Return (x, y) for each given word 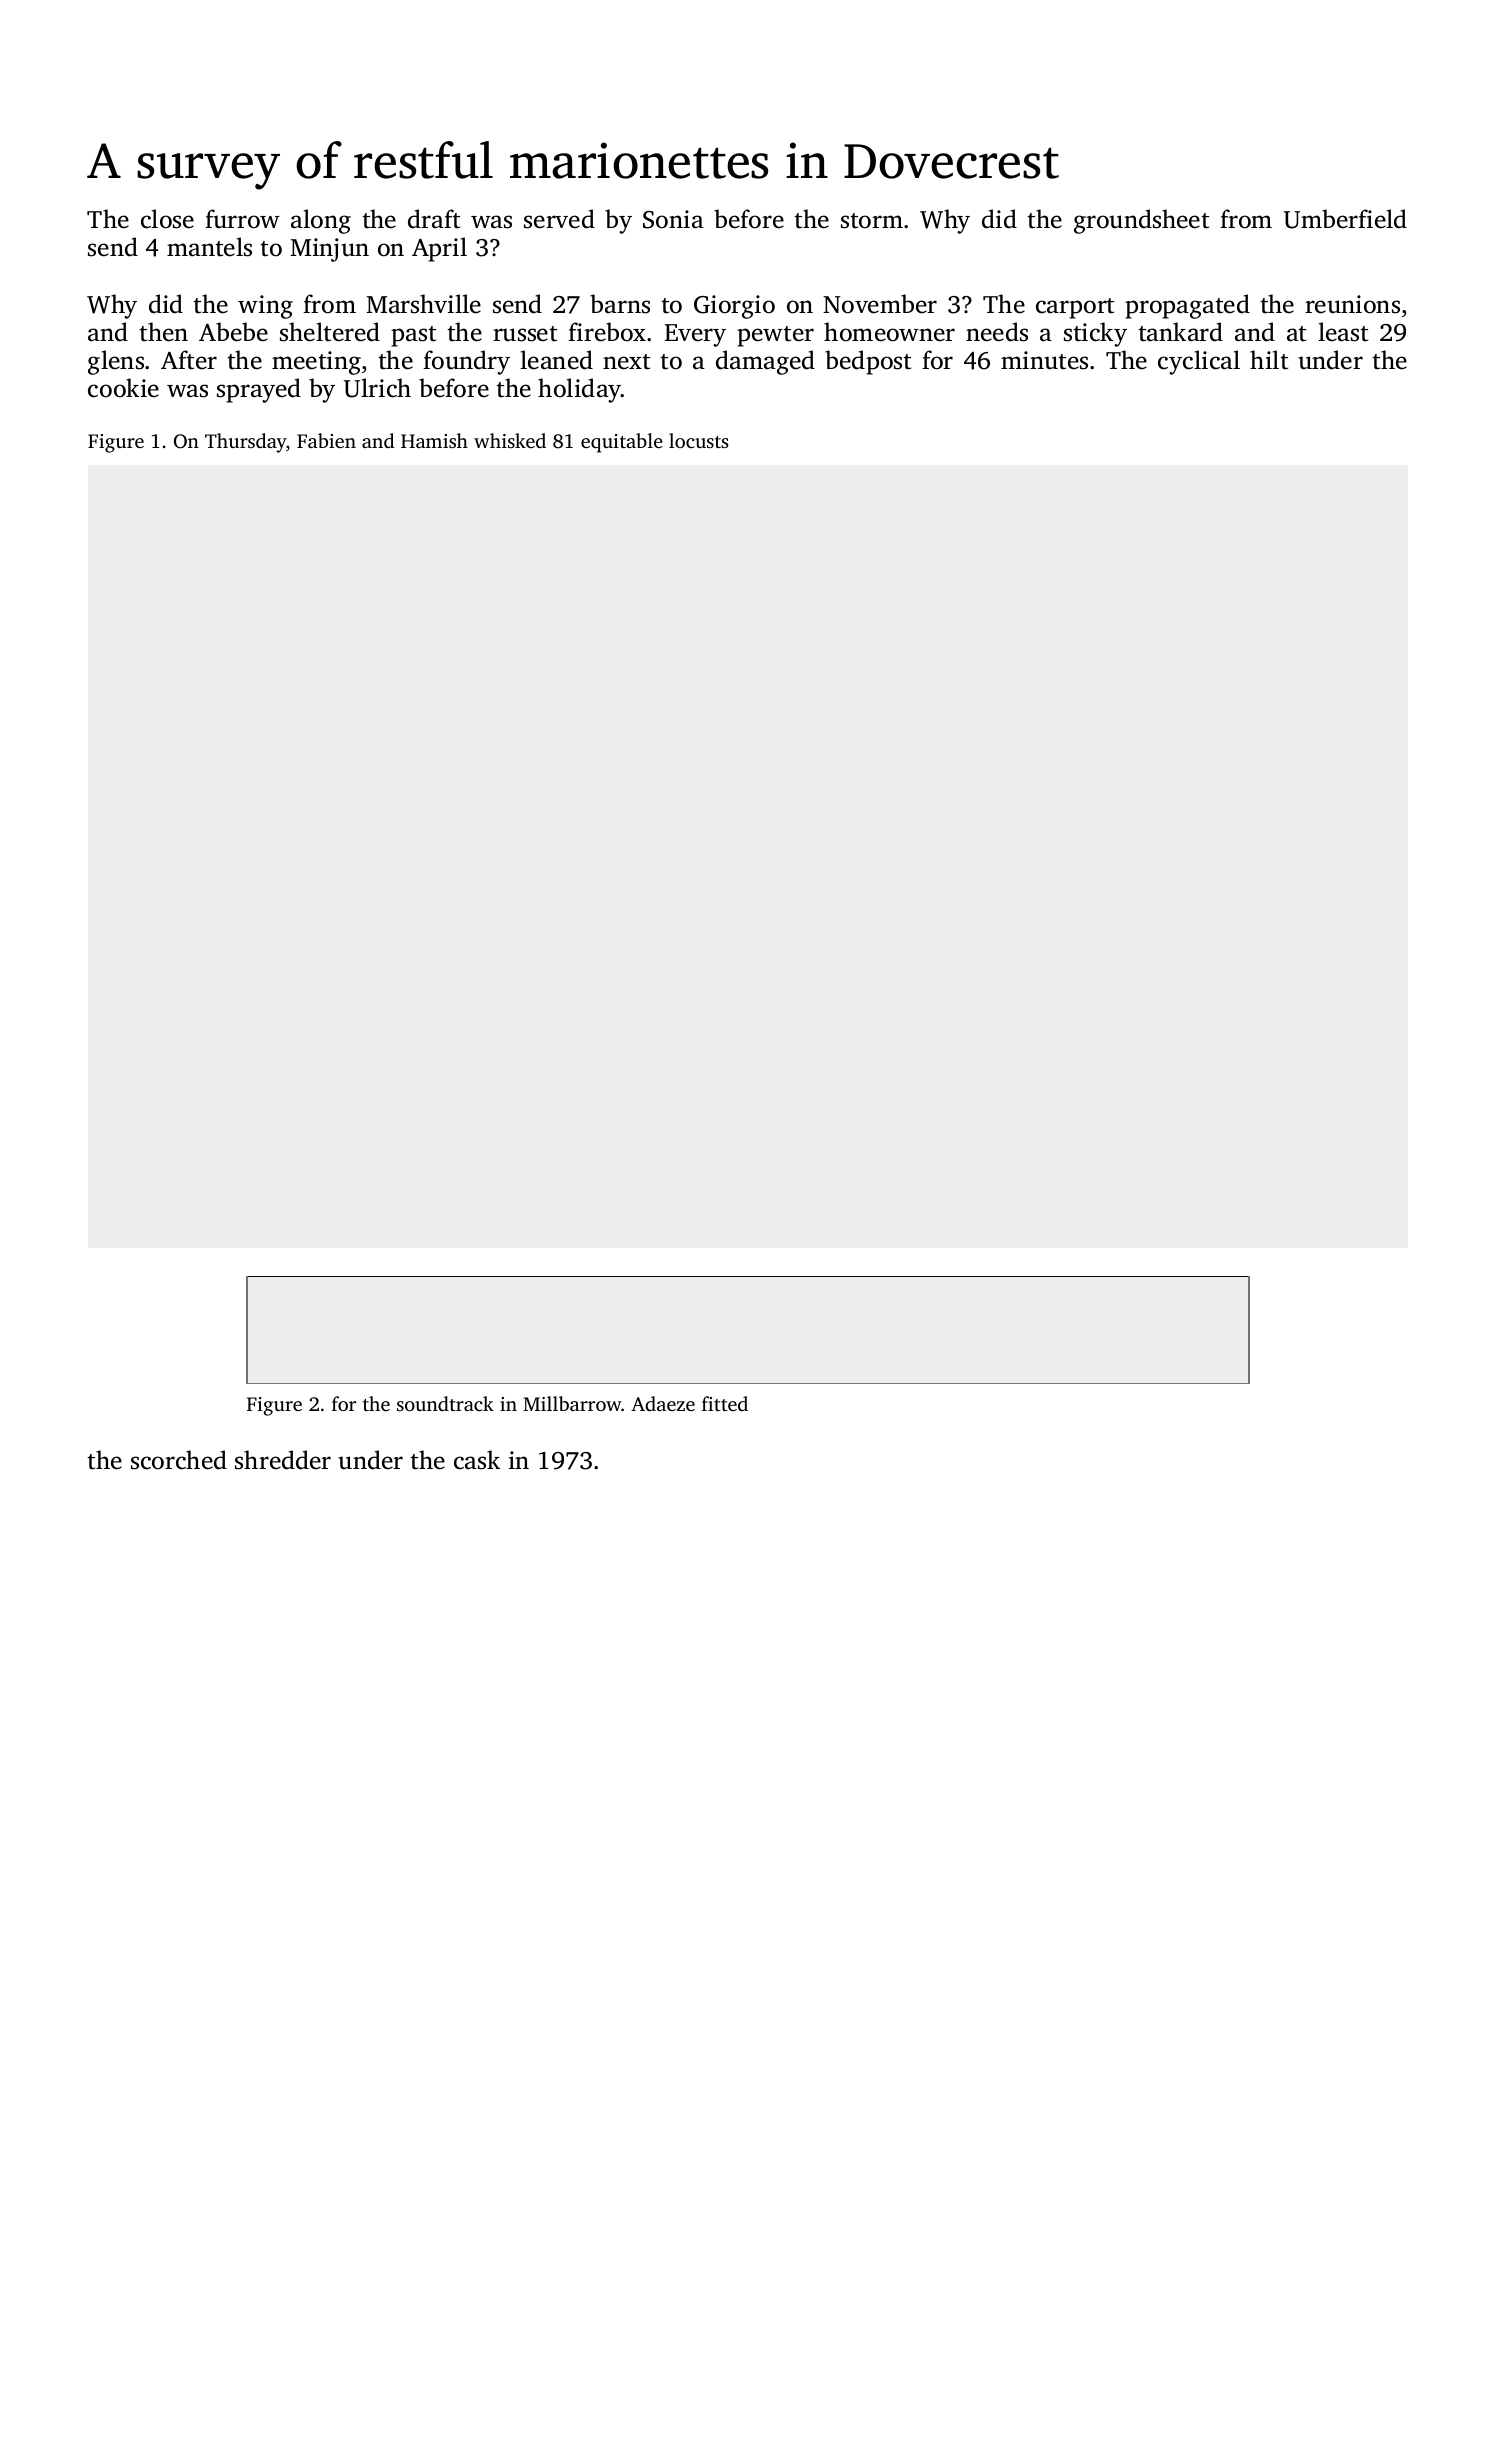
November (880, 304)
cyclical (1199, 362)
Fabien (326, 440)
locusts (699, 440)
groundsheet (1141, 221)
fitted (725, 1403)
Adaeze (663, 1403)
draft (434, 219)
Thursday (245, 443)
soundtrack (445, 1403)
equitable (622, 443)
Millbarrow (572, 1403)
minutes (1044, 360)
